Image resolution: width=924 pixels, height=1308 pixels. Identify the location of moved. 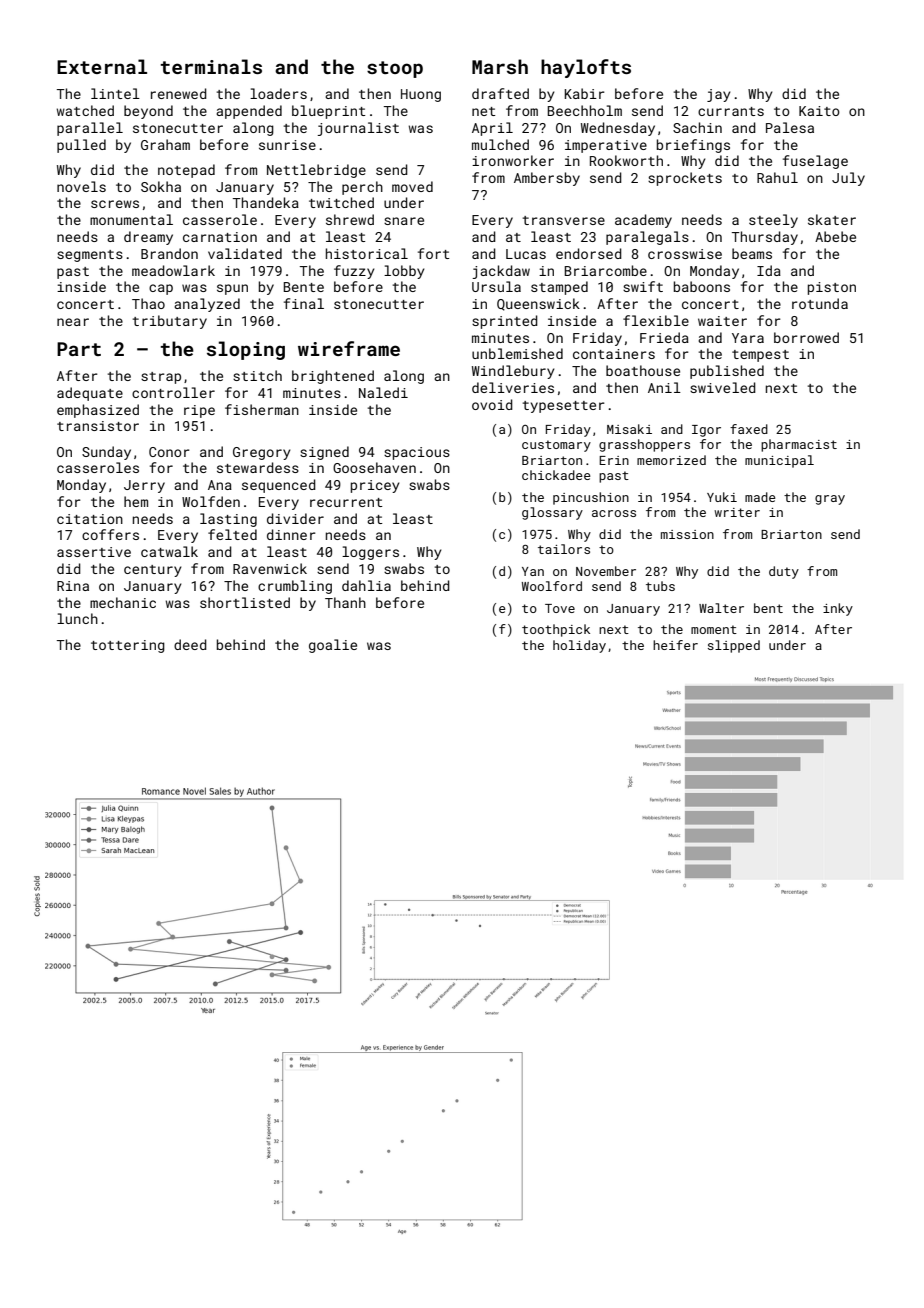
(412, 186).
